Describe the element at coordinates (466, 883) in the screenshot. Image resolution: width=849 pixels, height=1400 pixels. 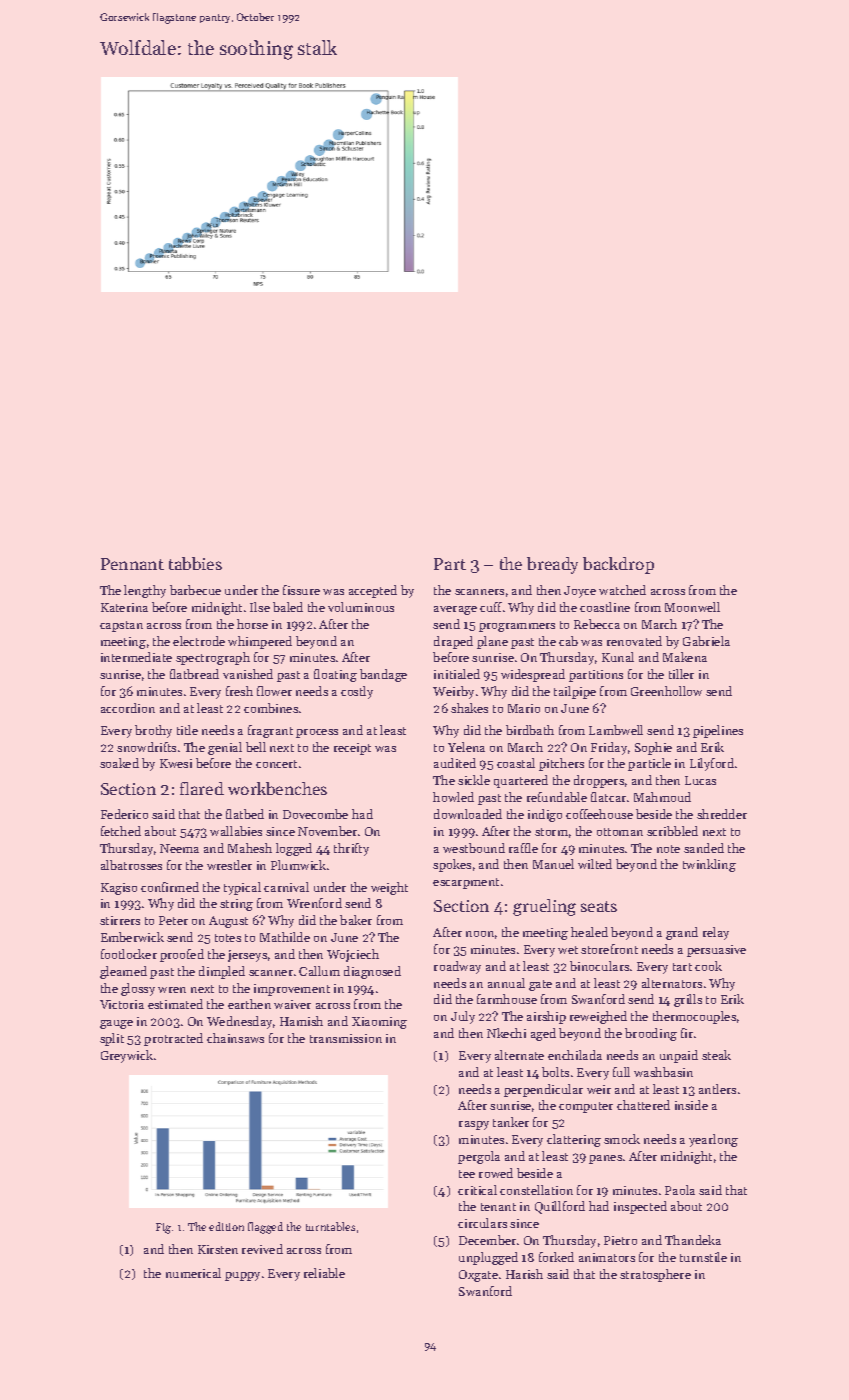
I see `escarpment` at that location.
